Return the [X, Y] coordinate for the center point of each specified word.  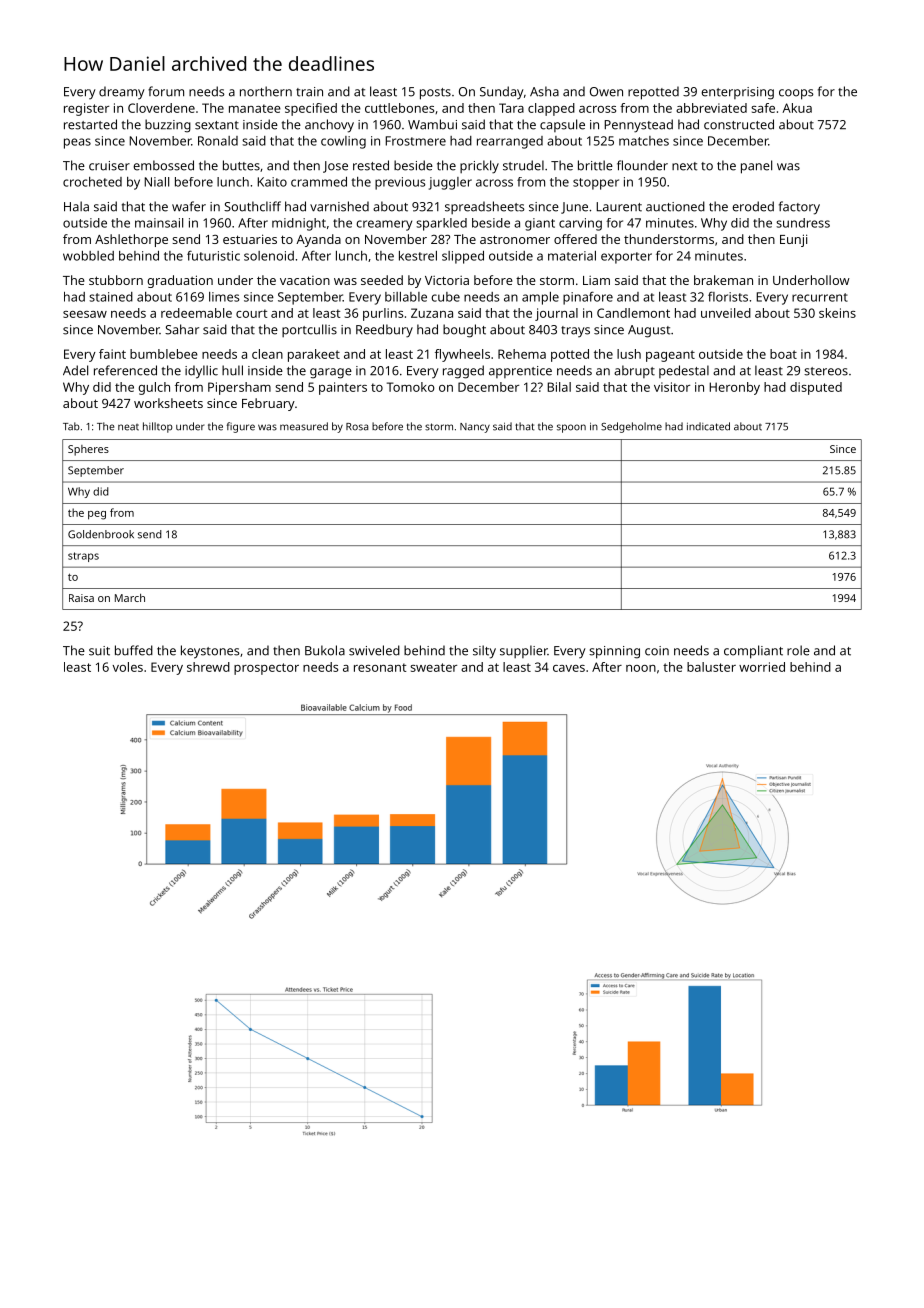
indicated [708, 426]
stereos [826, 371]
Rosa [357, 427]
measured [304, 426]
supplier [524, 651]
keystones [210, 652]
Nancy [475, 428]
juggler [450, 183]
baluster [711, 667]
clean [267, 354]
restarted [90, 124]
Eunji [793, 240]
